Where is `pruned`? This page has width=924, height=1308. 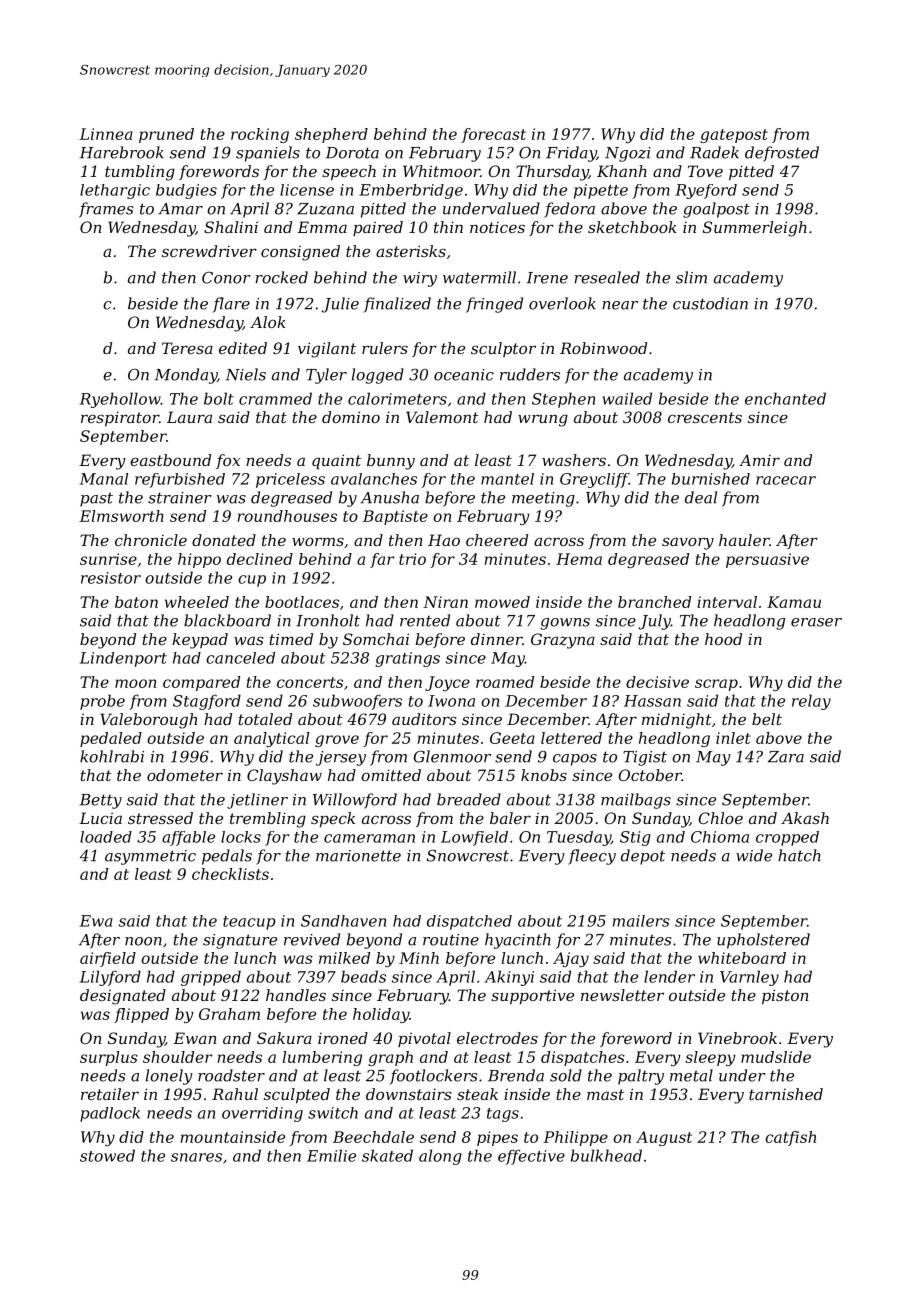
pruned is located at coordinates (166, 135).
